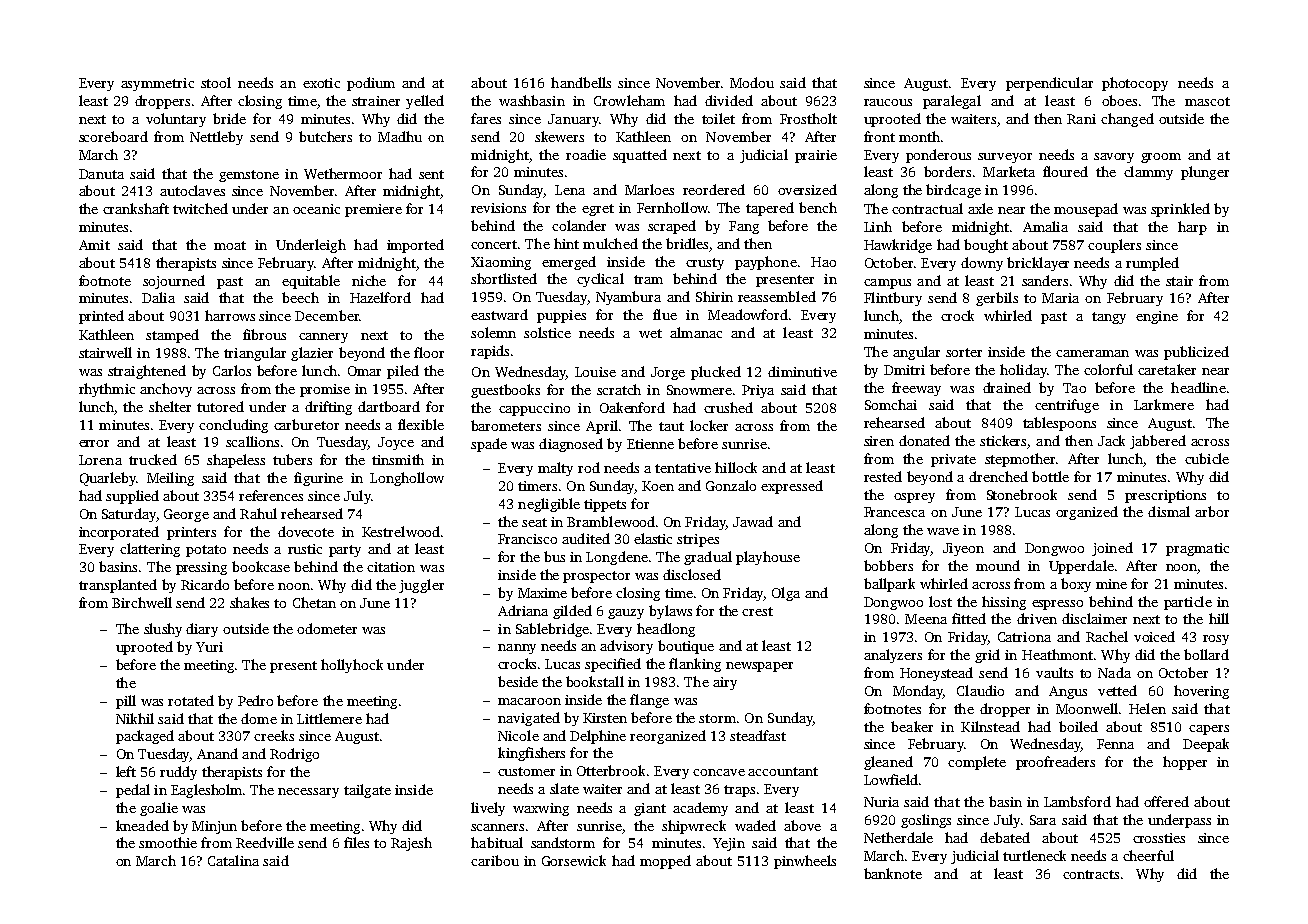 Image resolution: width=1308 pixels, height=924 pixels. What do you see at coordinates (581, 82) in the screenshot?
I see `handbells` at bounding box center [581, 82].
